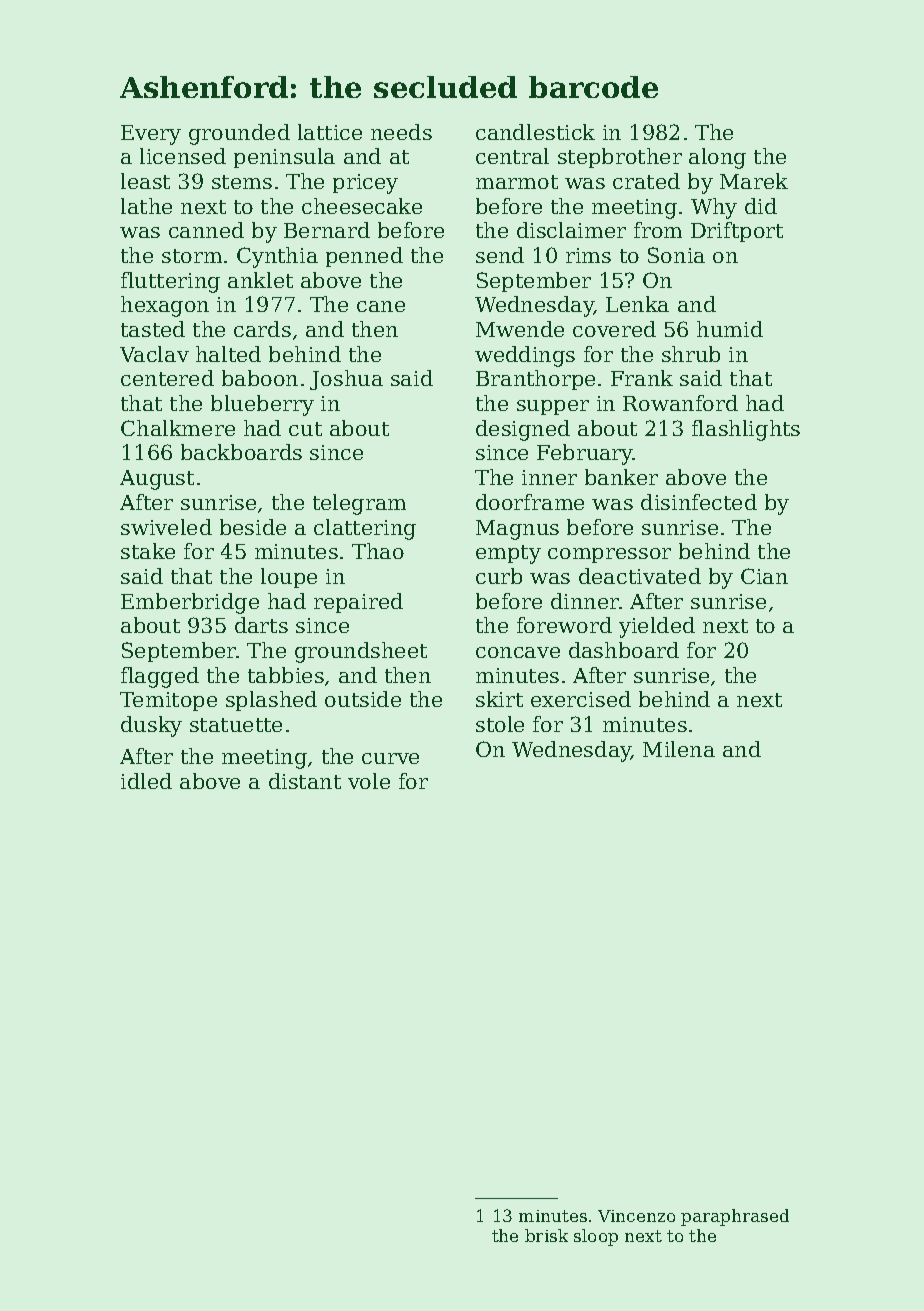 The height and width of the image is (1311, 924). What do you see at coordinates (637, 304) in the image?
I see `Lenka` at bounding box center [637, 304].
